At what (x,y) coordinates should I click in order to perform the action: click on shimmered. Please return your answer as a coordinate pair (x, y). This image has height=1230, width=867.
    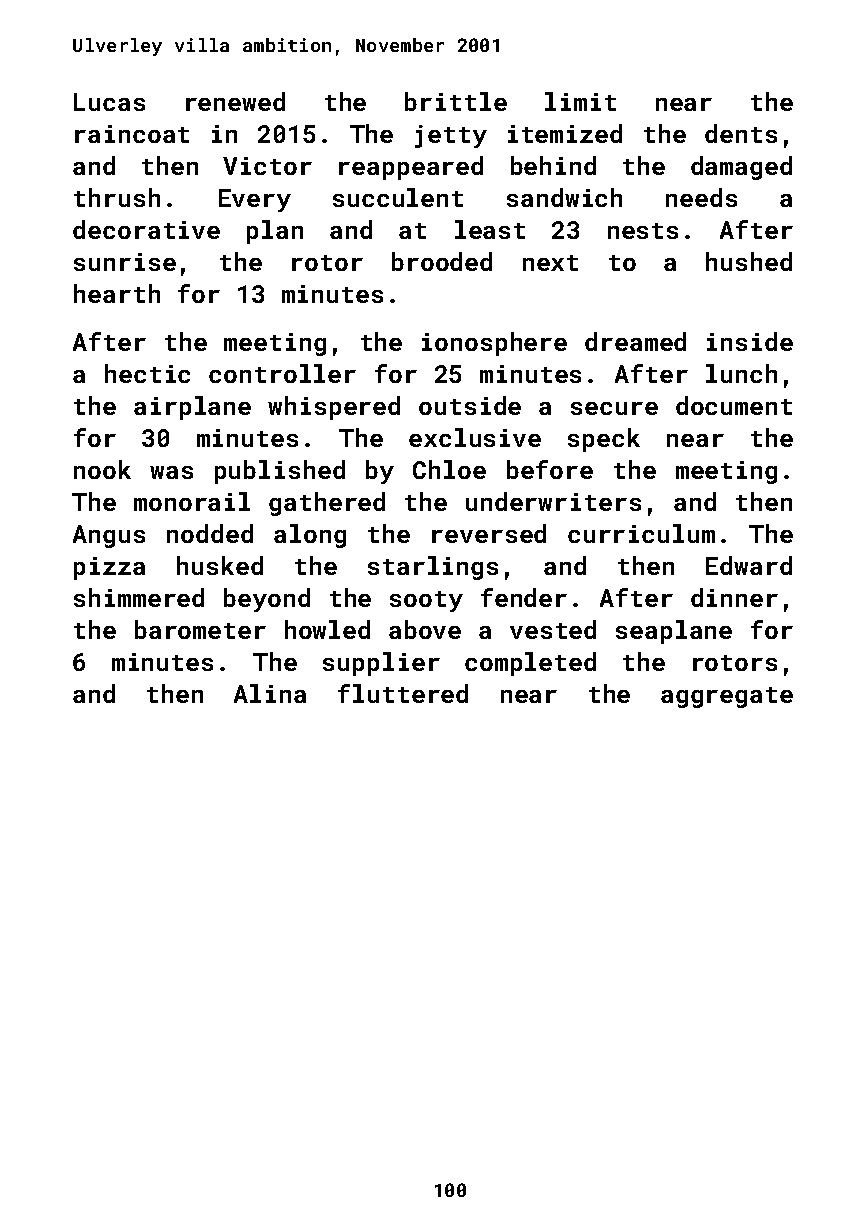
    Looking at the image, I should click on (139, 597).
